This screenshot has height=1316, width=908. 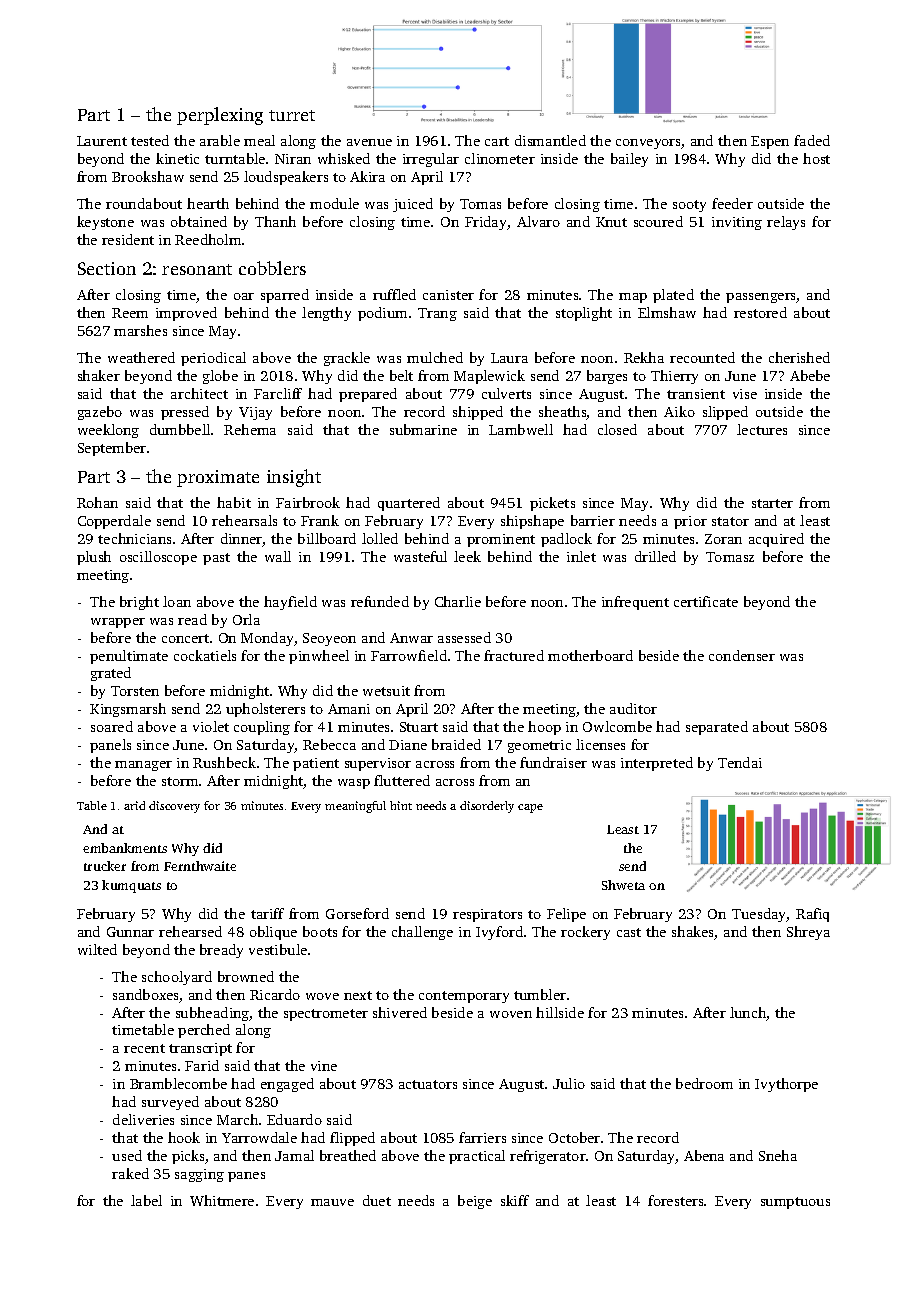 What do you see at coordinates (332, 1202) in the screenshot?
I see `mauve` at bounding box center [332, 1202].
